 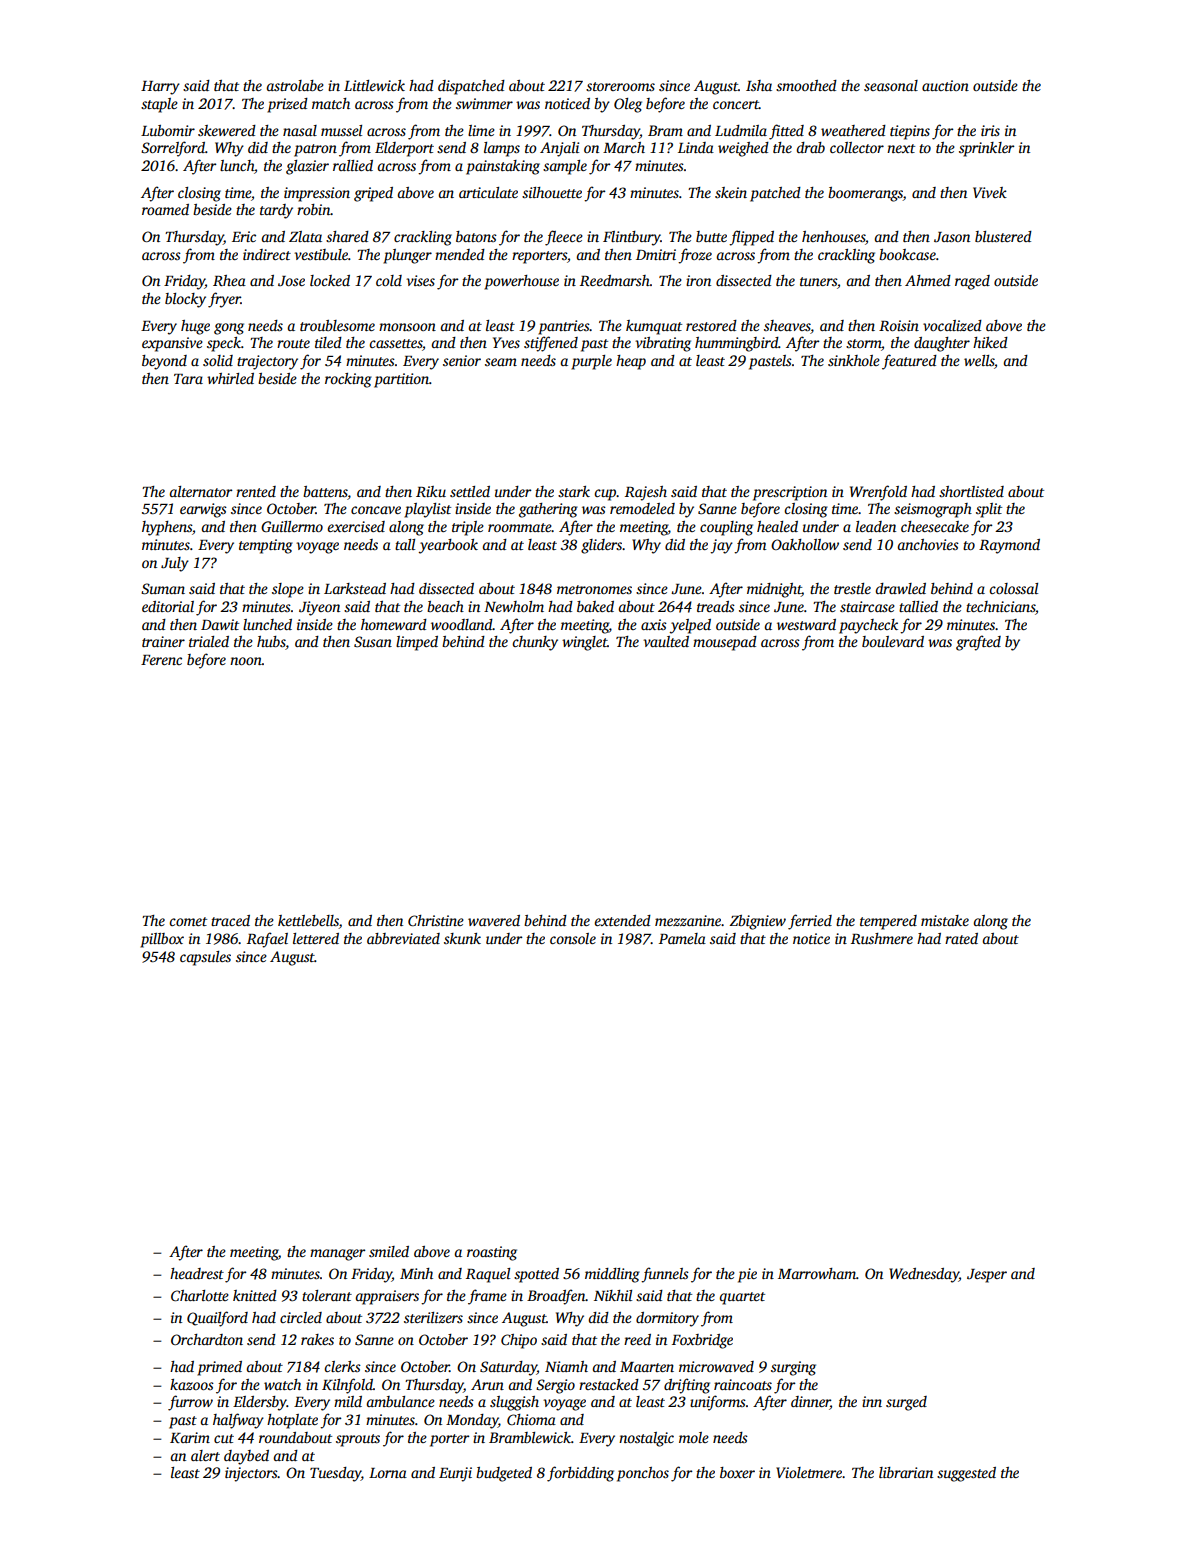 I want to click on storerooms, so click(x=620, y=86).
